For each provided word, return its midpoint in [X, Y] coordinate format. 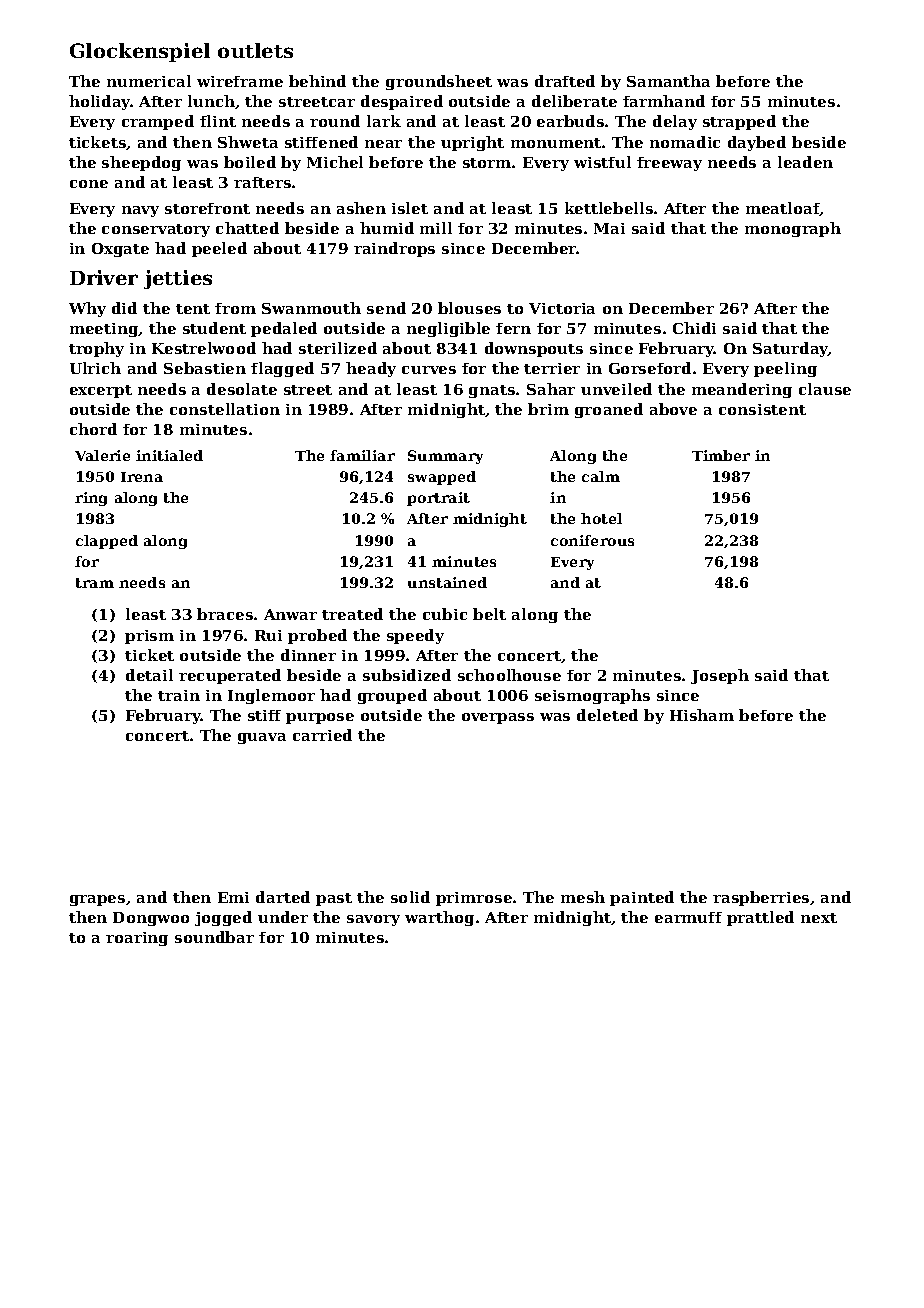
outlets [255, 50]
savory [373, 920]
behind [317, 81]
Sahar [551, 389]
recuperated [230, 676]
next [819, 918]
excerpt [101, 391]
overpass [498, 718]
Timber [721, 455]
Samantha [668, 81]
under [283, 917]
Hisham [702, 715]
